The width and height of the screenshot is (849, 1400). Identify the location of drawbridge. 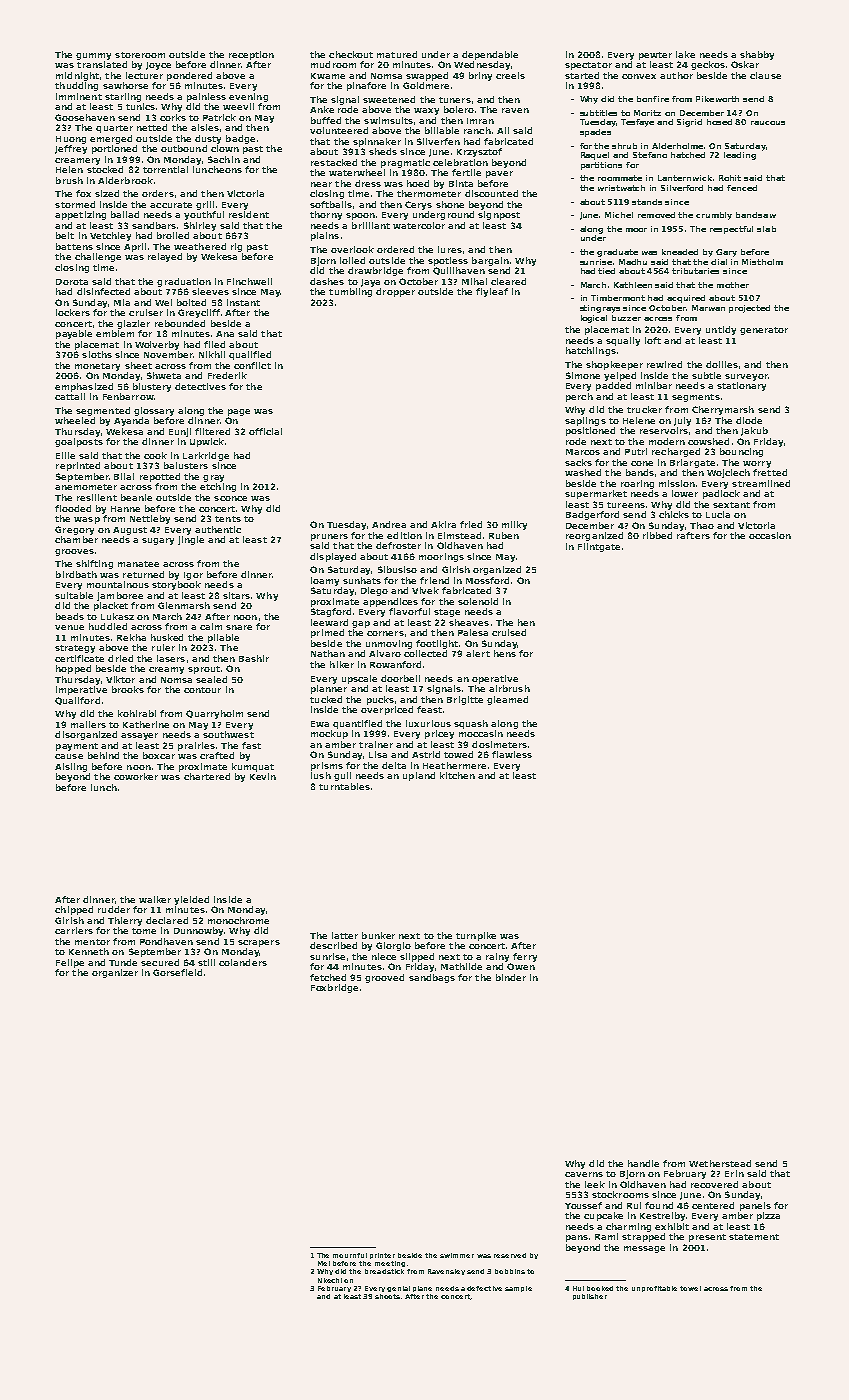
(375, 271).
